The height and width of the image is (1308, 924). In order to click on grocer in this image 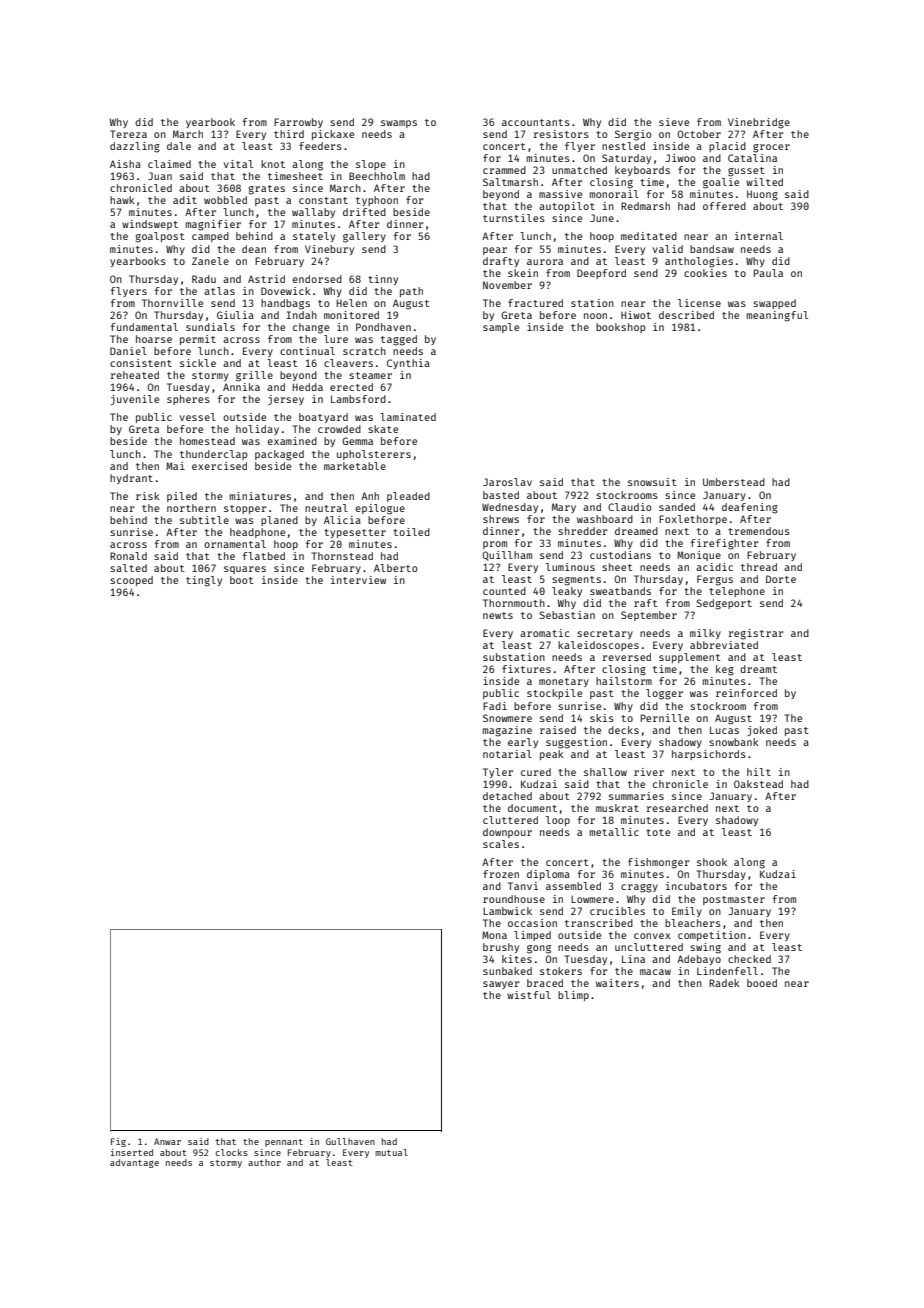, I will do `click(771, 148)`.
